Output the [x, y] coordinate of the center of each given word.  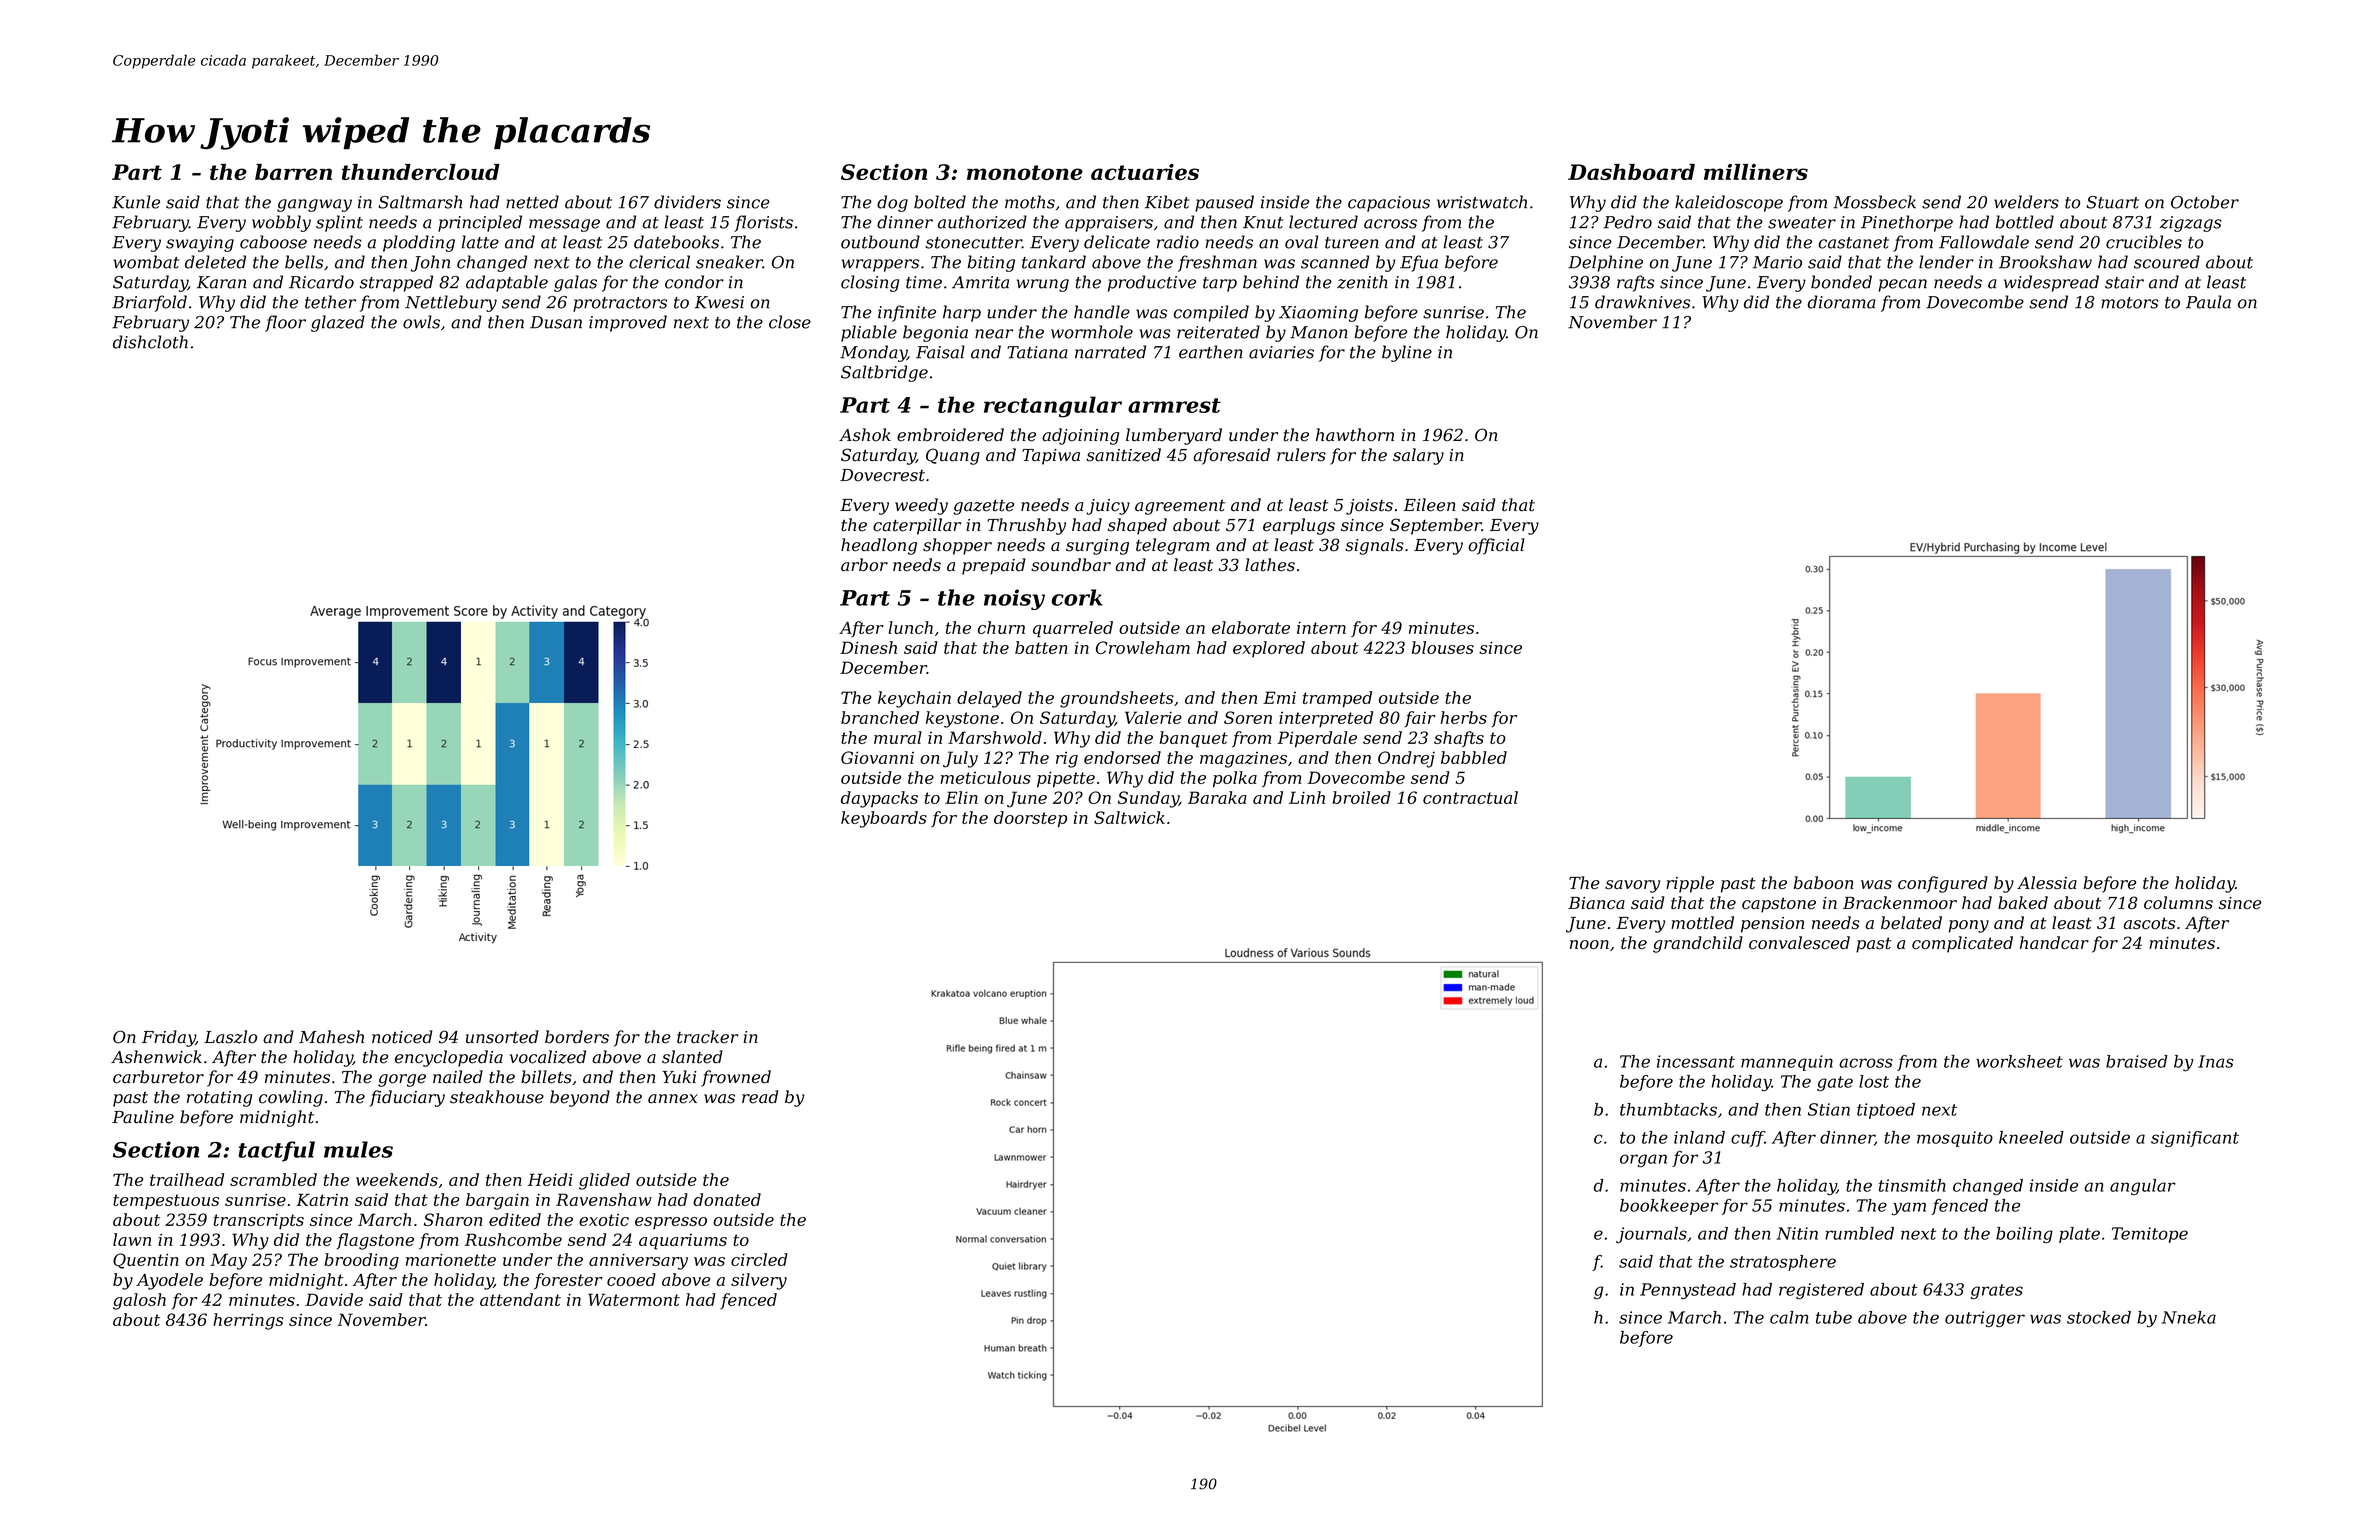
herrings [248, 1321]
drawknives [1642, 302]
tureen [1352, 243]
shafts [1459, 739]
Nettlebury [451, 303]
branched [880, 717]
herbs [1464, 717]
